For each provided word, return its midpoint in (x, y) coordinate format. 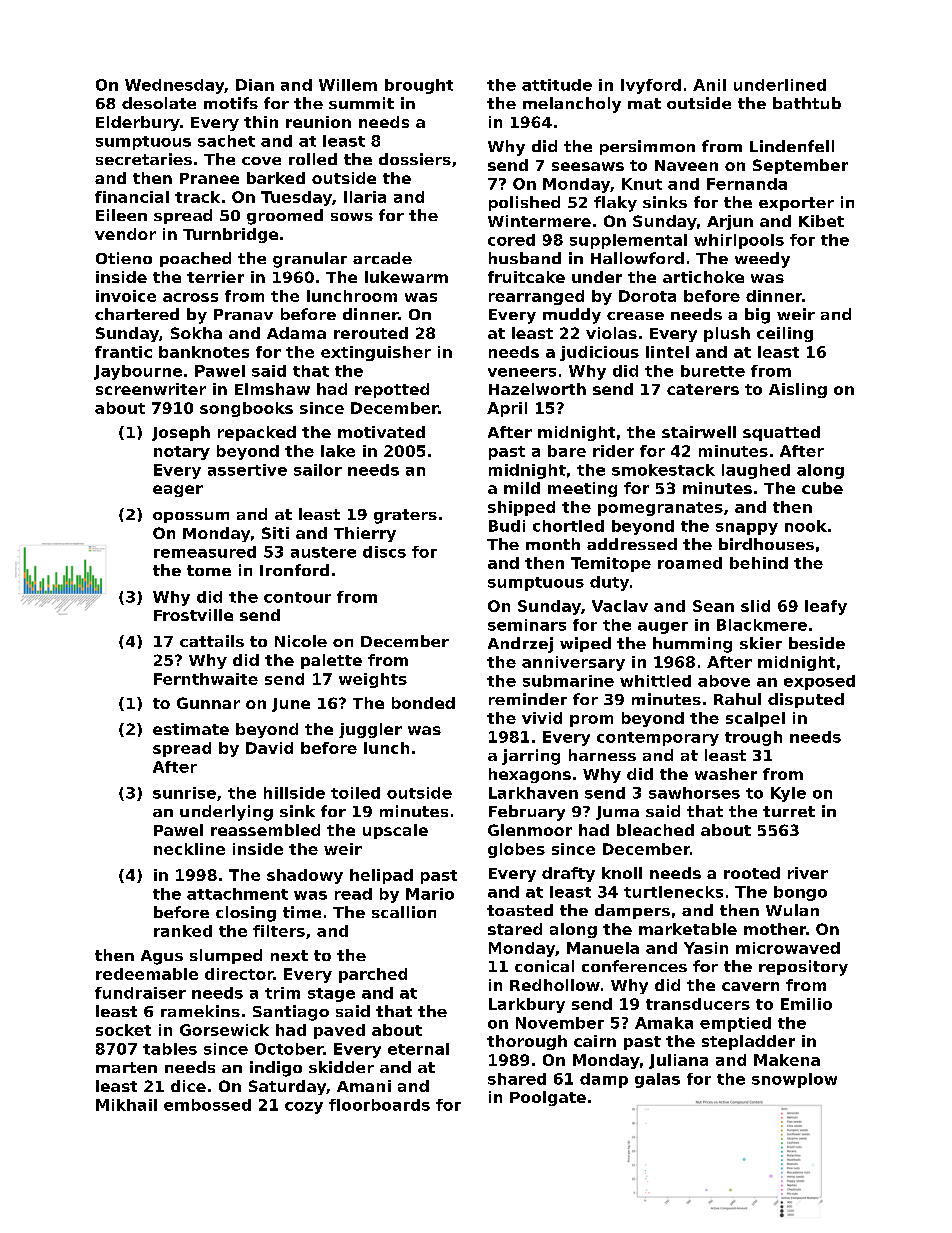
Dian (255, 85)
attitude (557, 85)
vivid (542, 718)
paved (339, 1031)
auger (663, 628)
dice (188, 1086)
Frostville (193, 615)
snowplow (794, 1080)
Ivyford (651, 86)
